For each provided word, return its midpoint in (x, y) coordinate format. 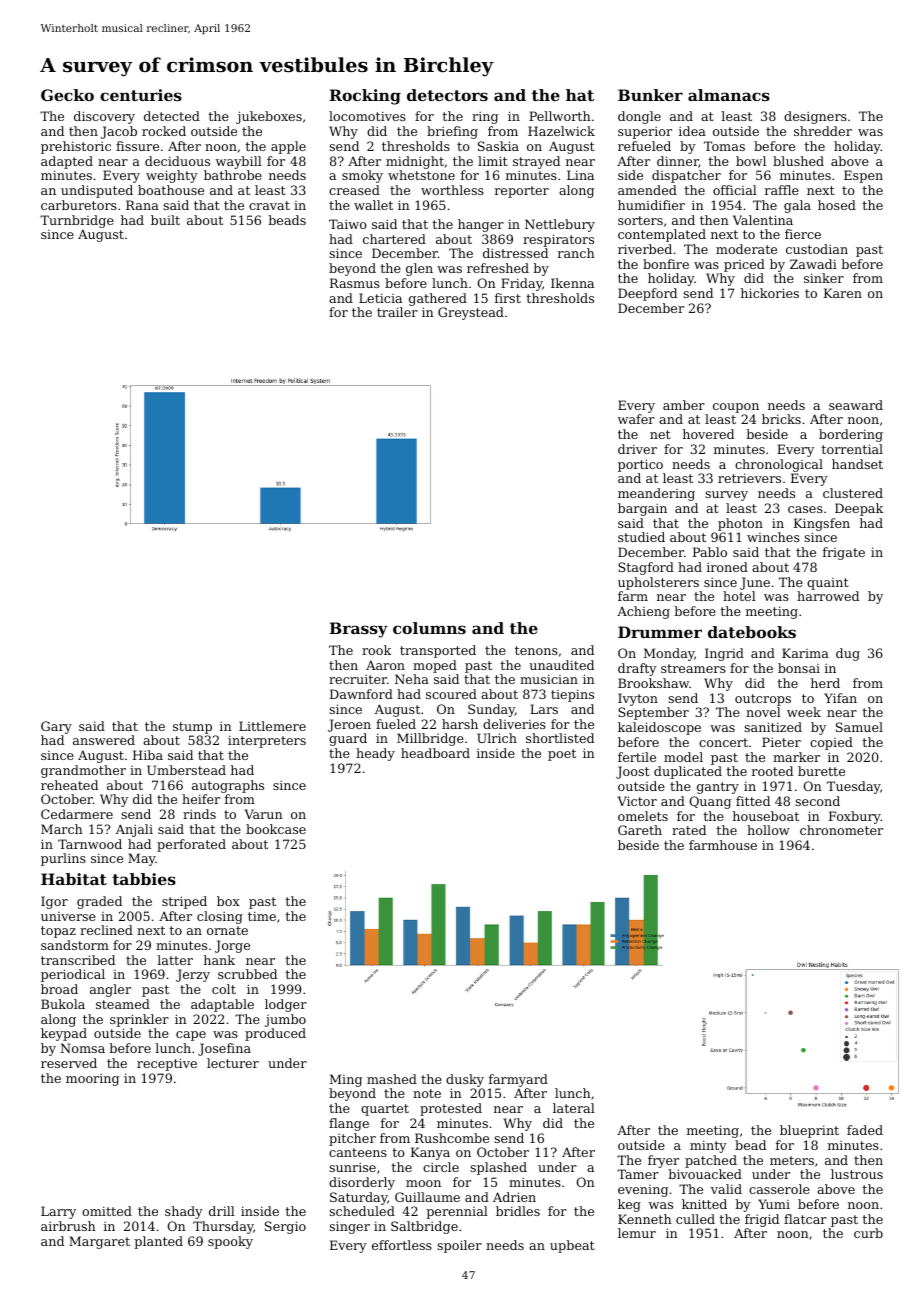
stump (192, 728)
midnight (415, 162)
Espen (863, 176)
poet (562, 755)
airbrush (68, 1226)
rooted (772, 771)
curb (868, 1233)
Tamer (638, 1174)
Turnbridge (77, 221)
